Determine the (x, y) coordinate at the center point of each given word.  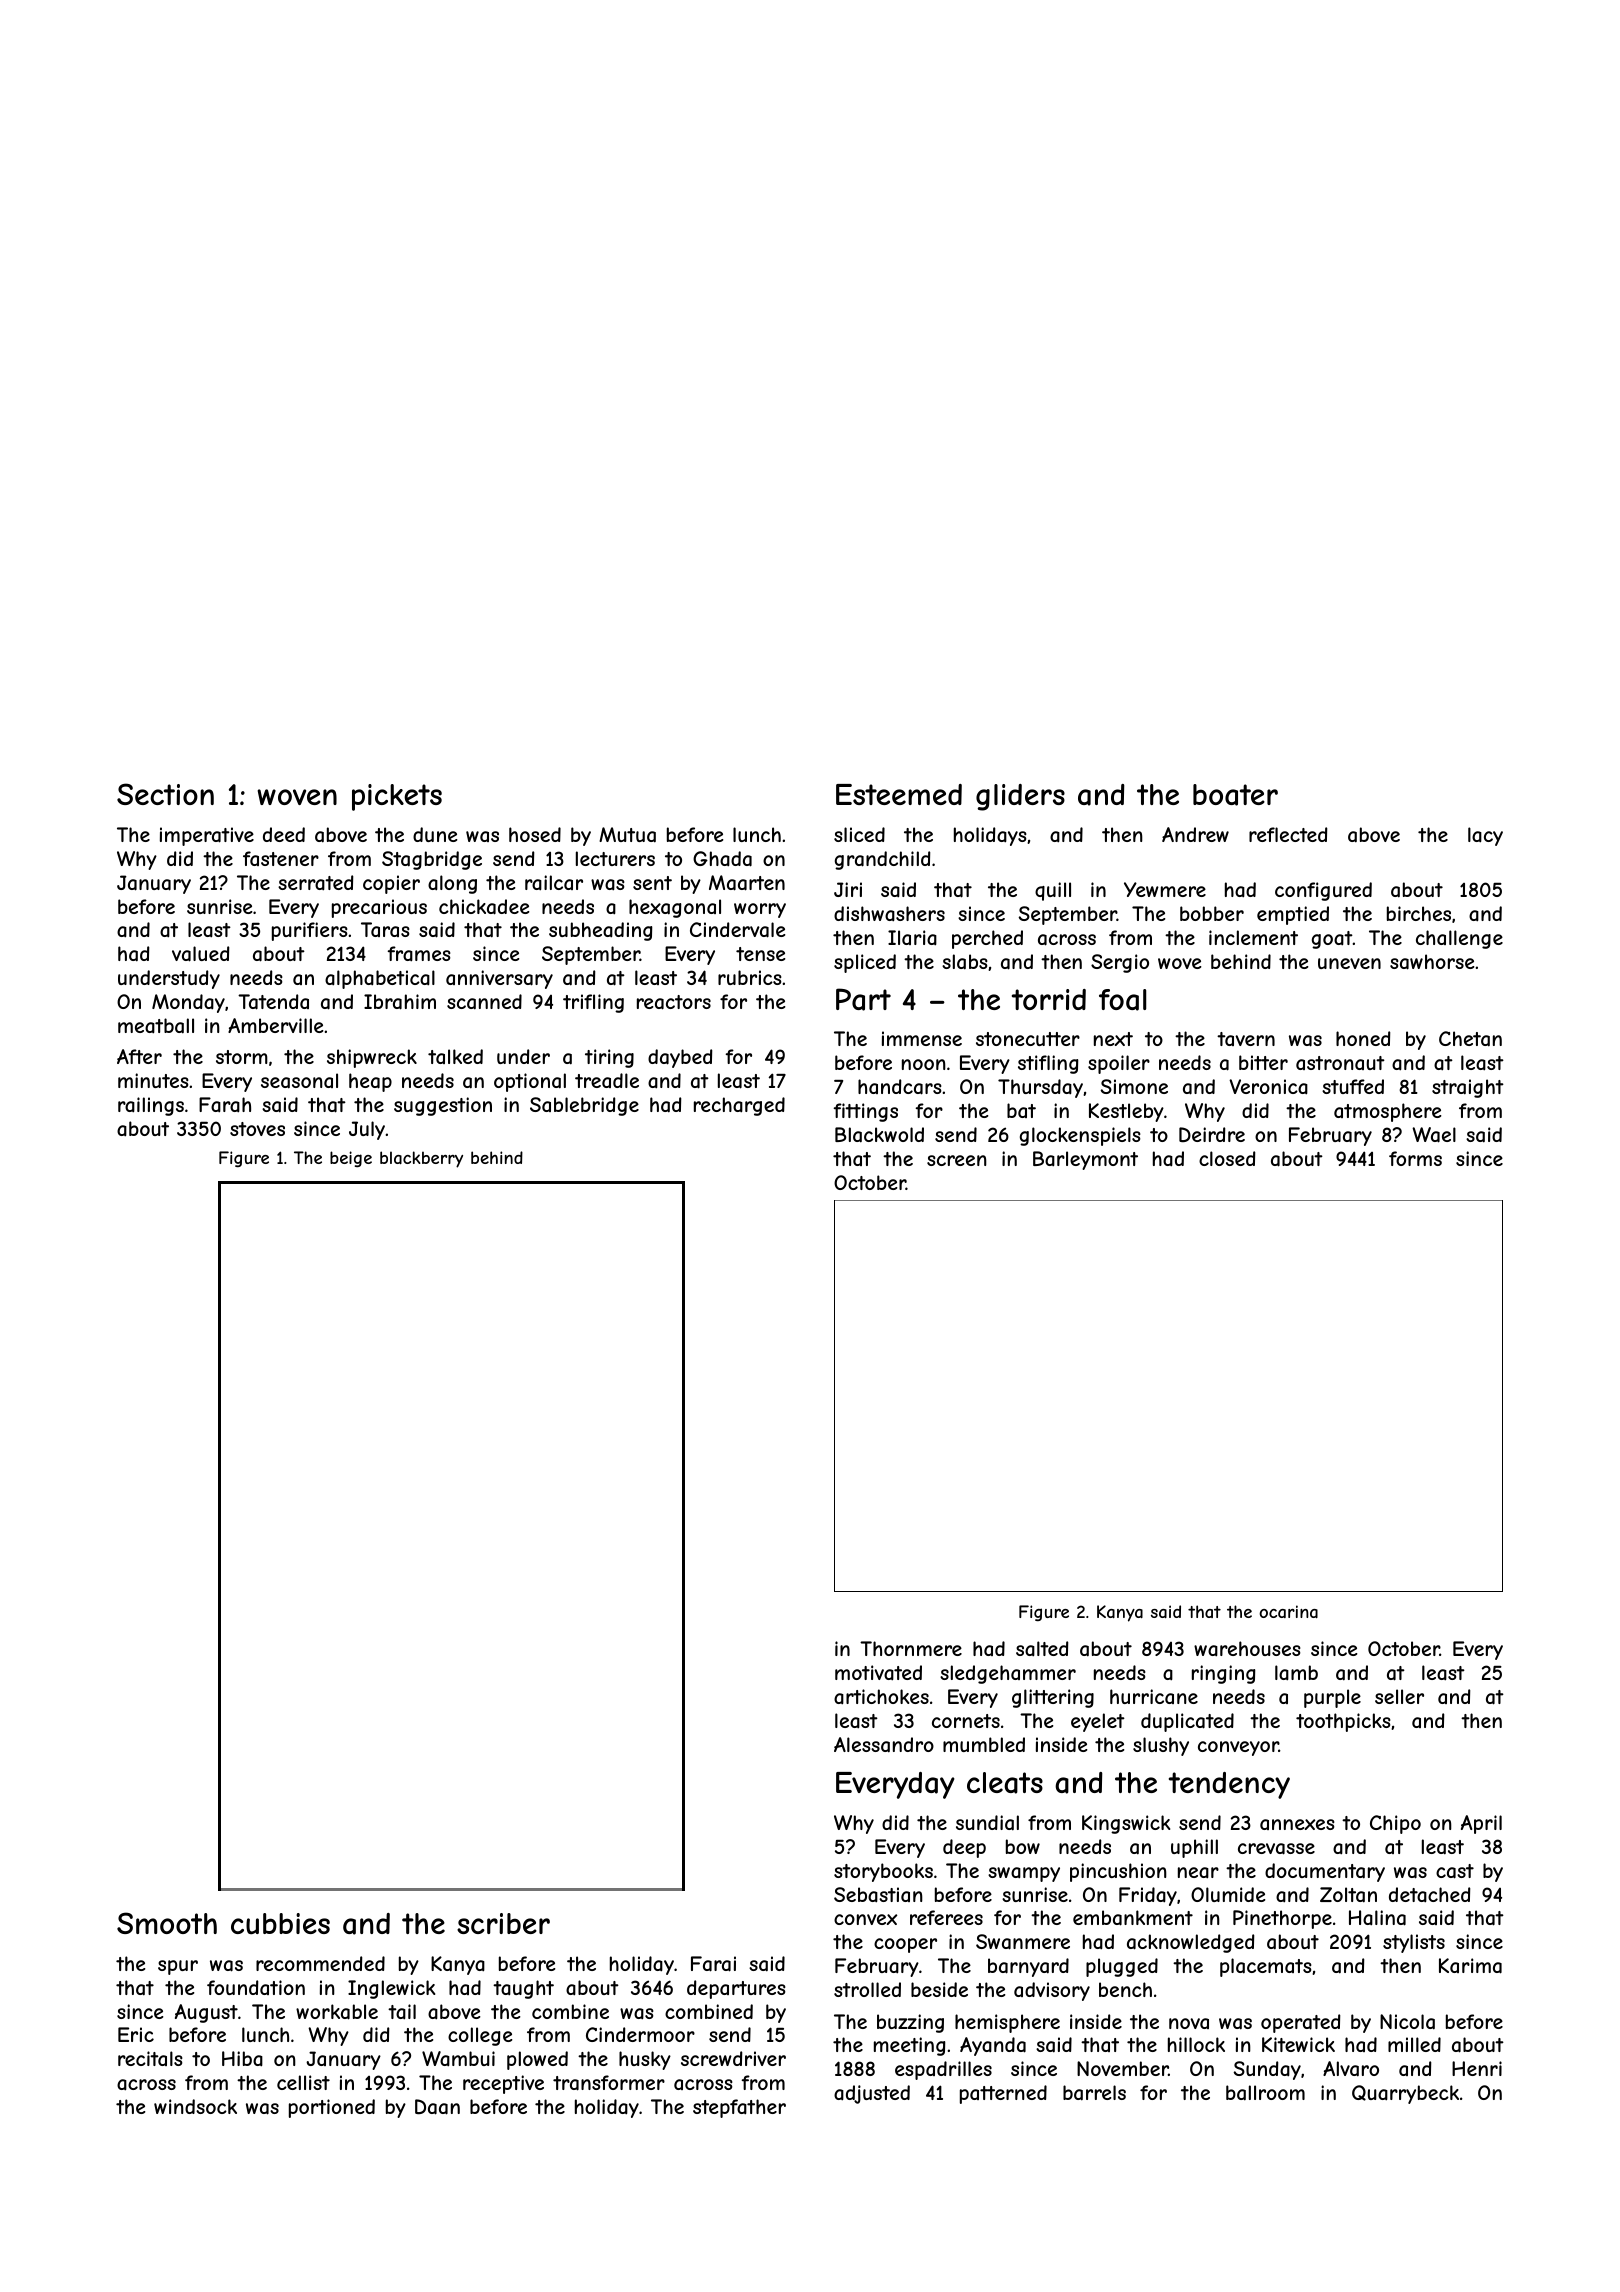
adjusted (872, 2094)
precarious (379, 908)
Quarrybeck (1405, 2094)
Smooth (167, 1923)
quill (1053, 891)
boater (1235, 795)
